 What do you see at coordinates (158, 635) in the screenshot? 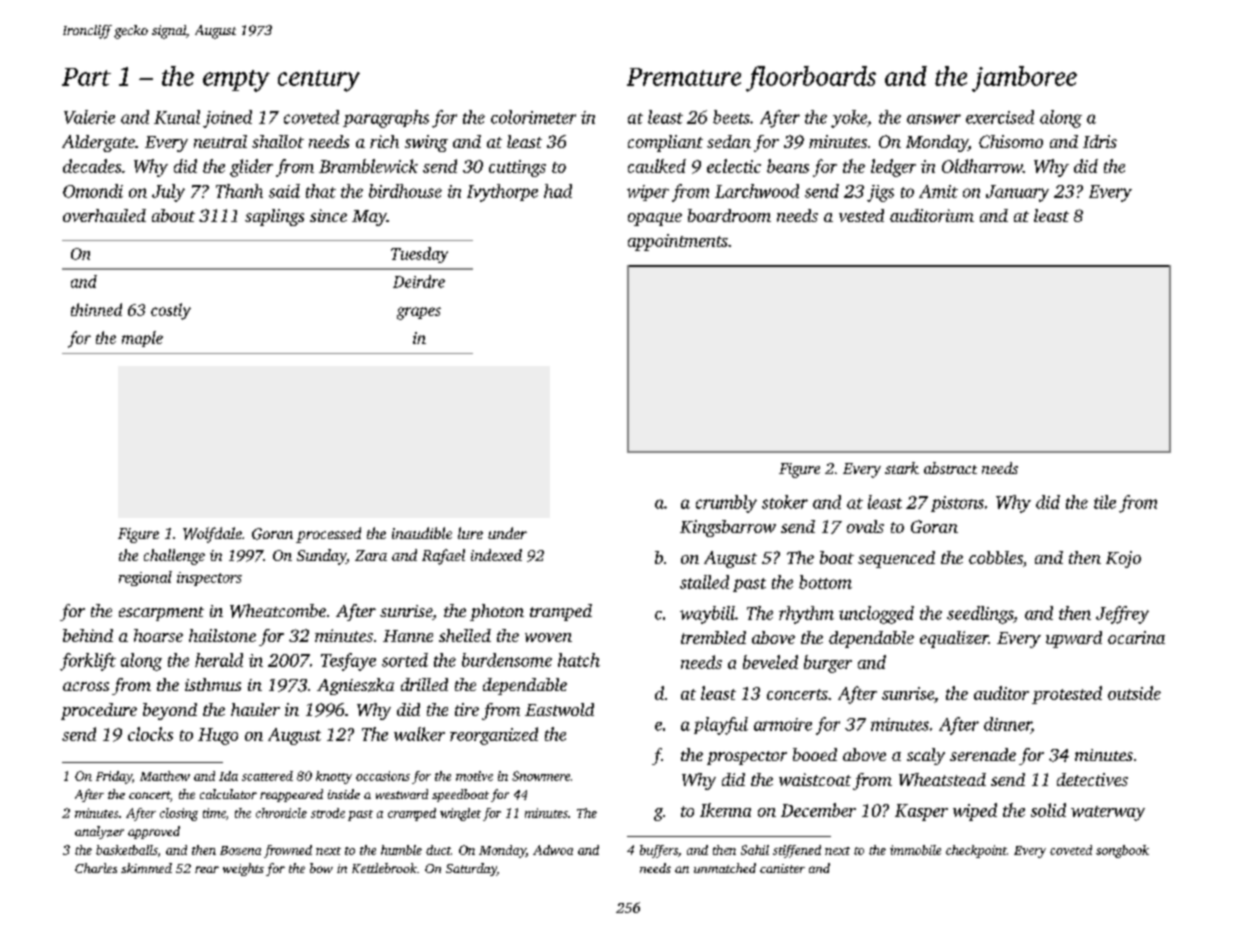
I see `hoarse` at bounding box center [158, 635].
